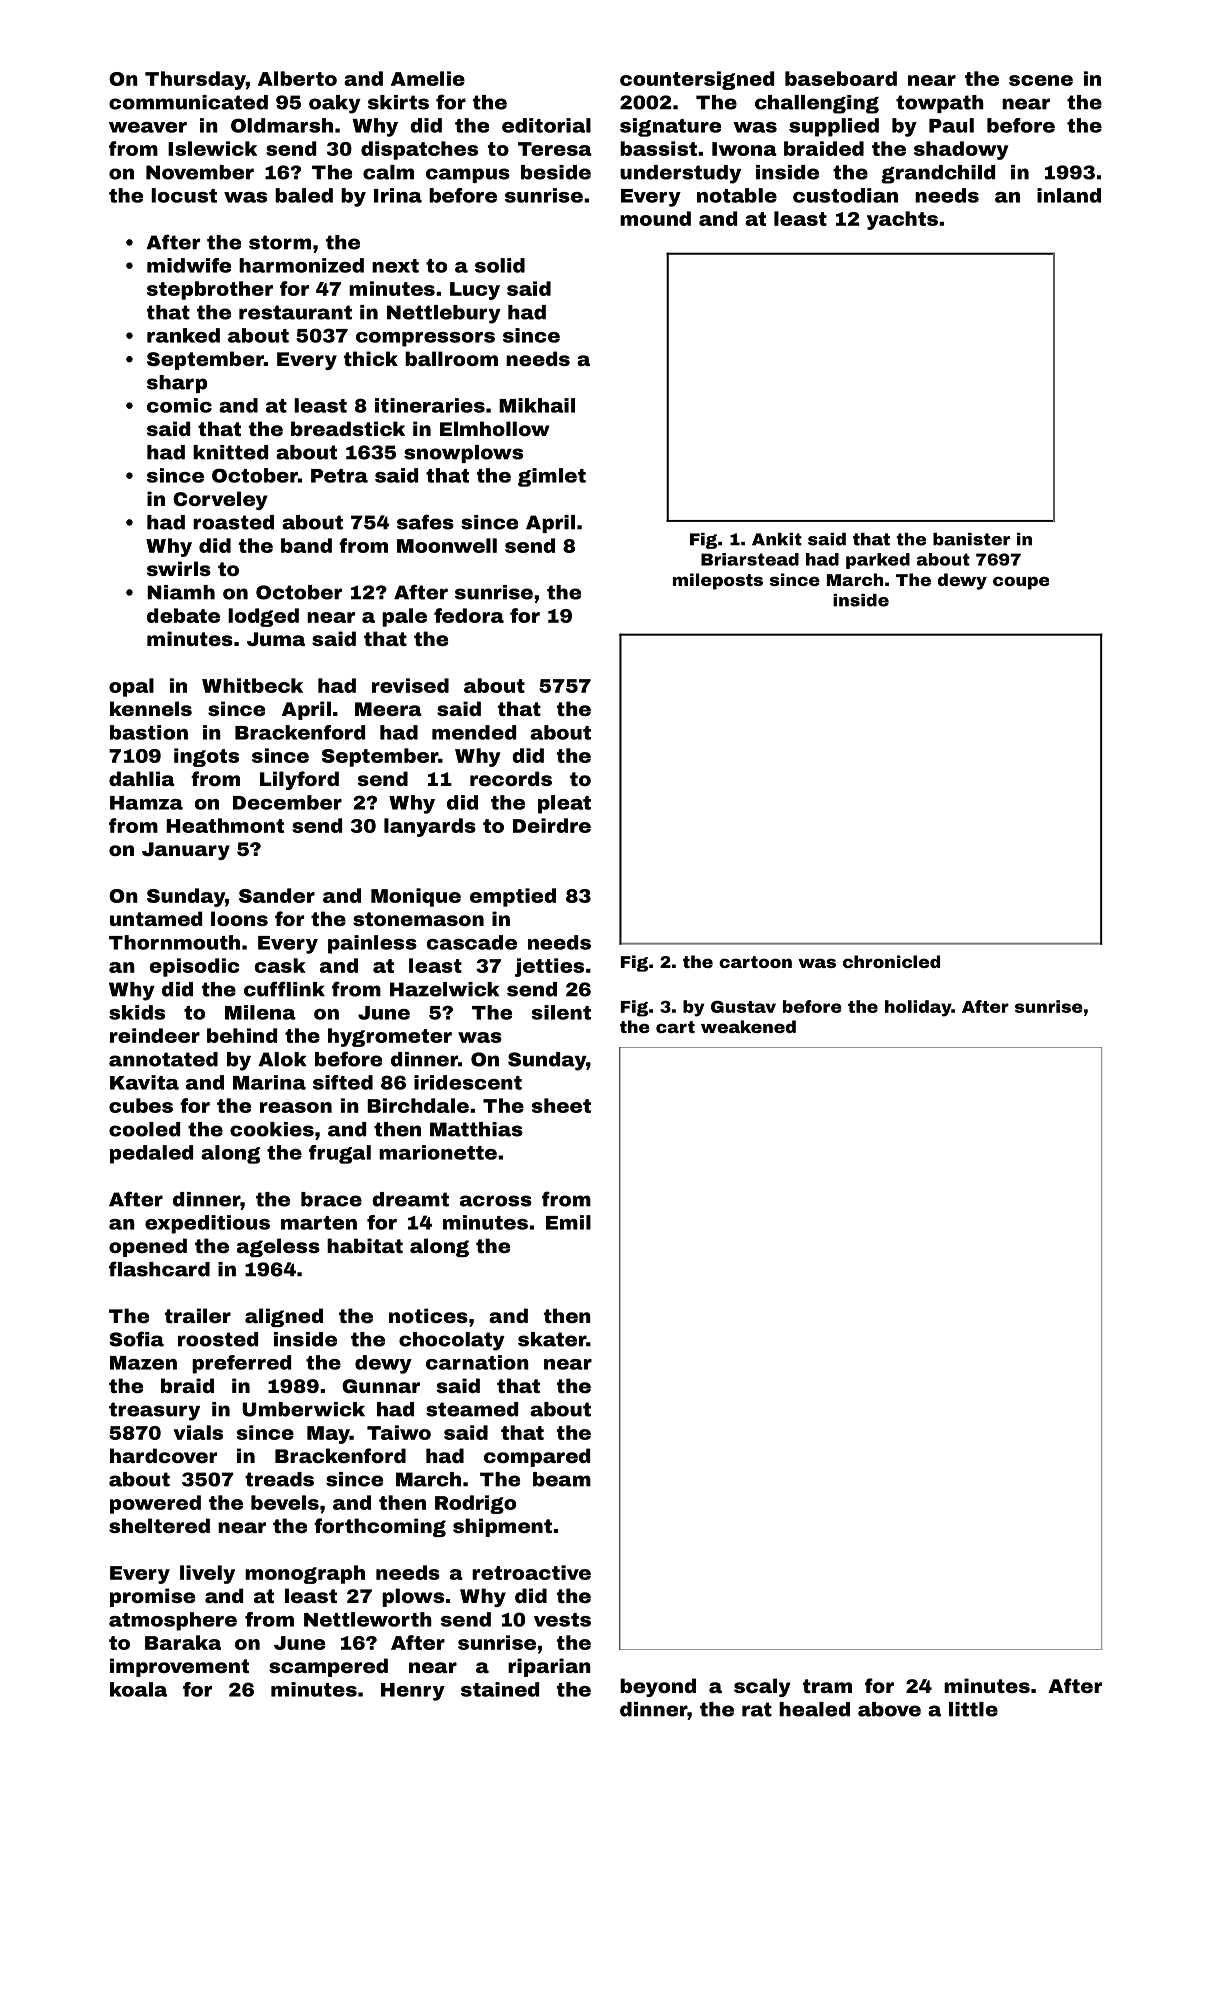 This screenshot has width=1211, height=1994. What do you see at coordinates (156, 918) in the screenshot?
I see `untamed` at bounding box center [156, 918].
